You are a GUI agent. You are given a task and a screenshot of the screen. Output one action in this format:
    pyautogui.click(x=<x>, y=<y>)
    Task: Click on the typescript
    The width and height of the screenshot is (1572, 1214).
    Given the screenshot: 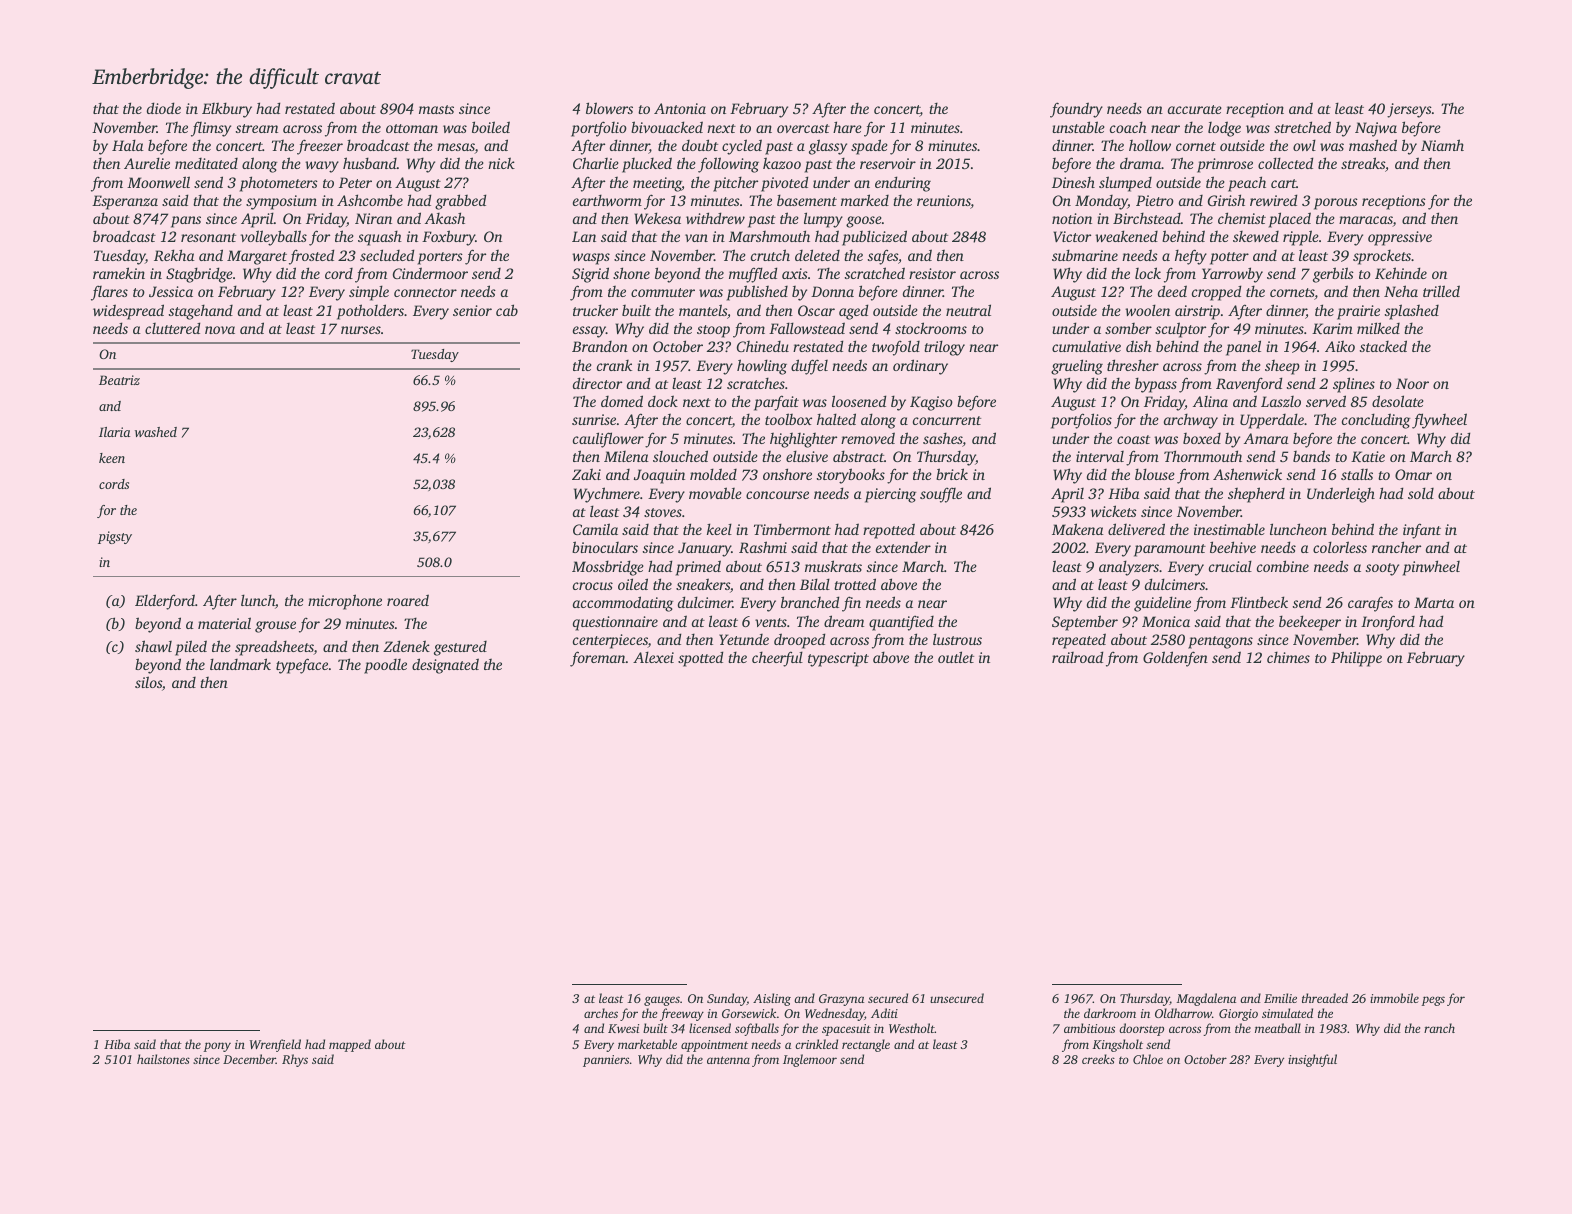 What is the action you would take?
    pyautogui.click(x=838, y=659)
